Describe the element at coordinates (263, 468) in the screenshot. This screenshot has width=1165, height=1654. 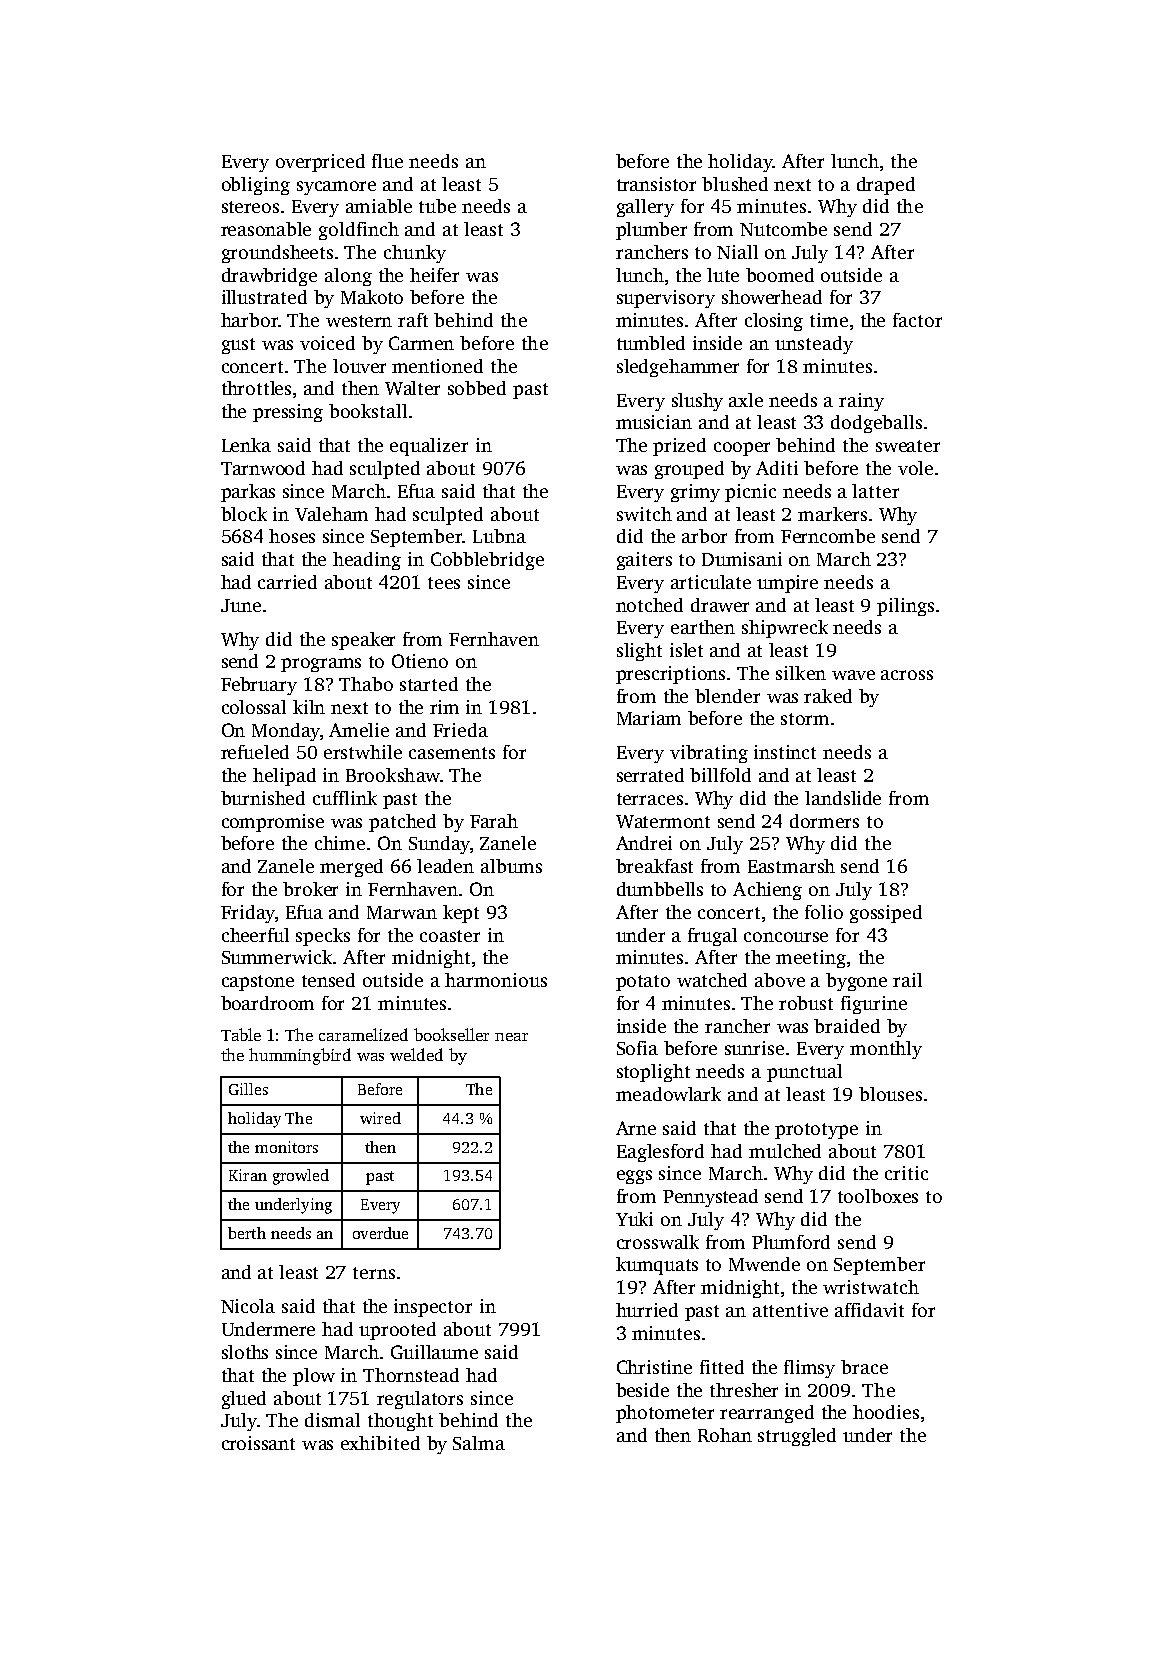
I see `Tarnwood` at that location.
